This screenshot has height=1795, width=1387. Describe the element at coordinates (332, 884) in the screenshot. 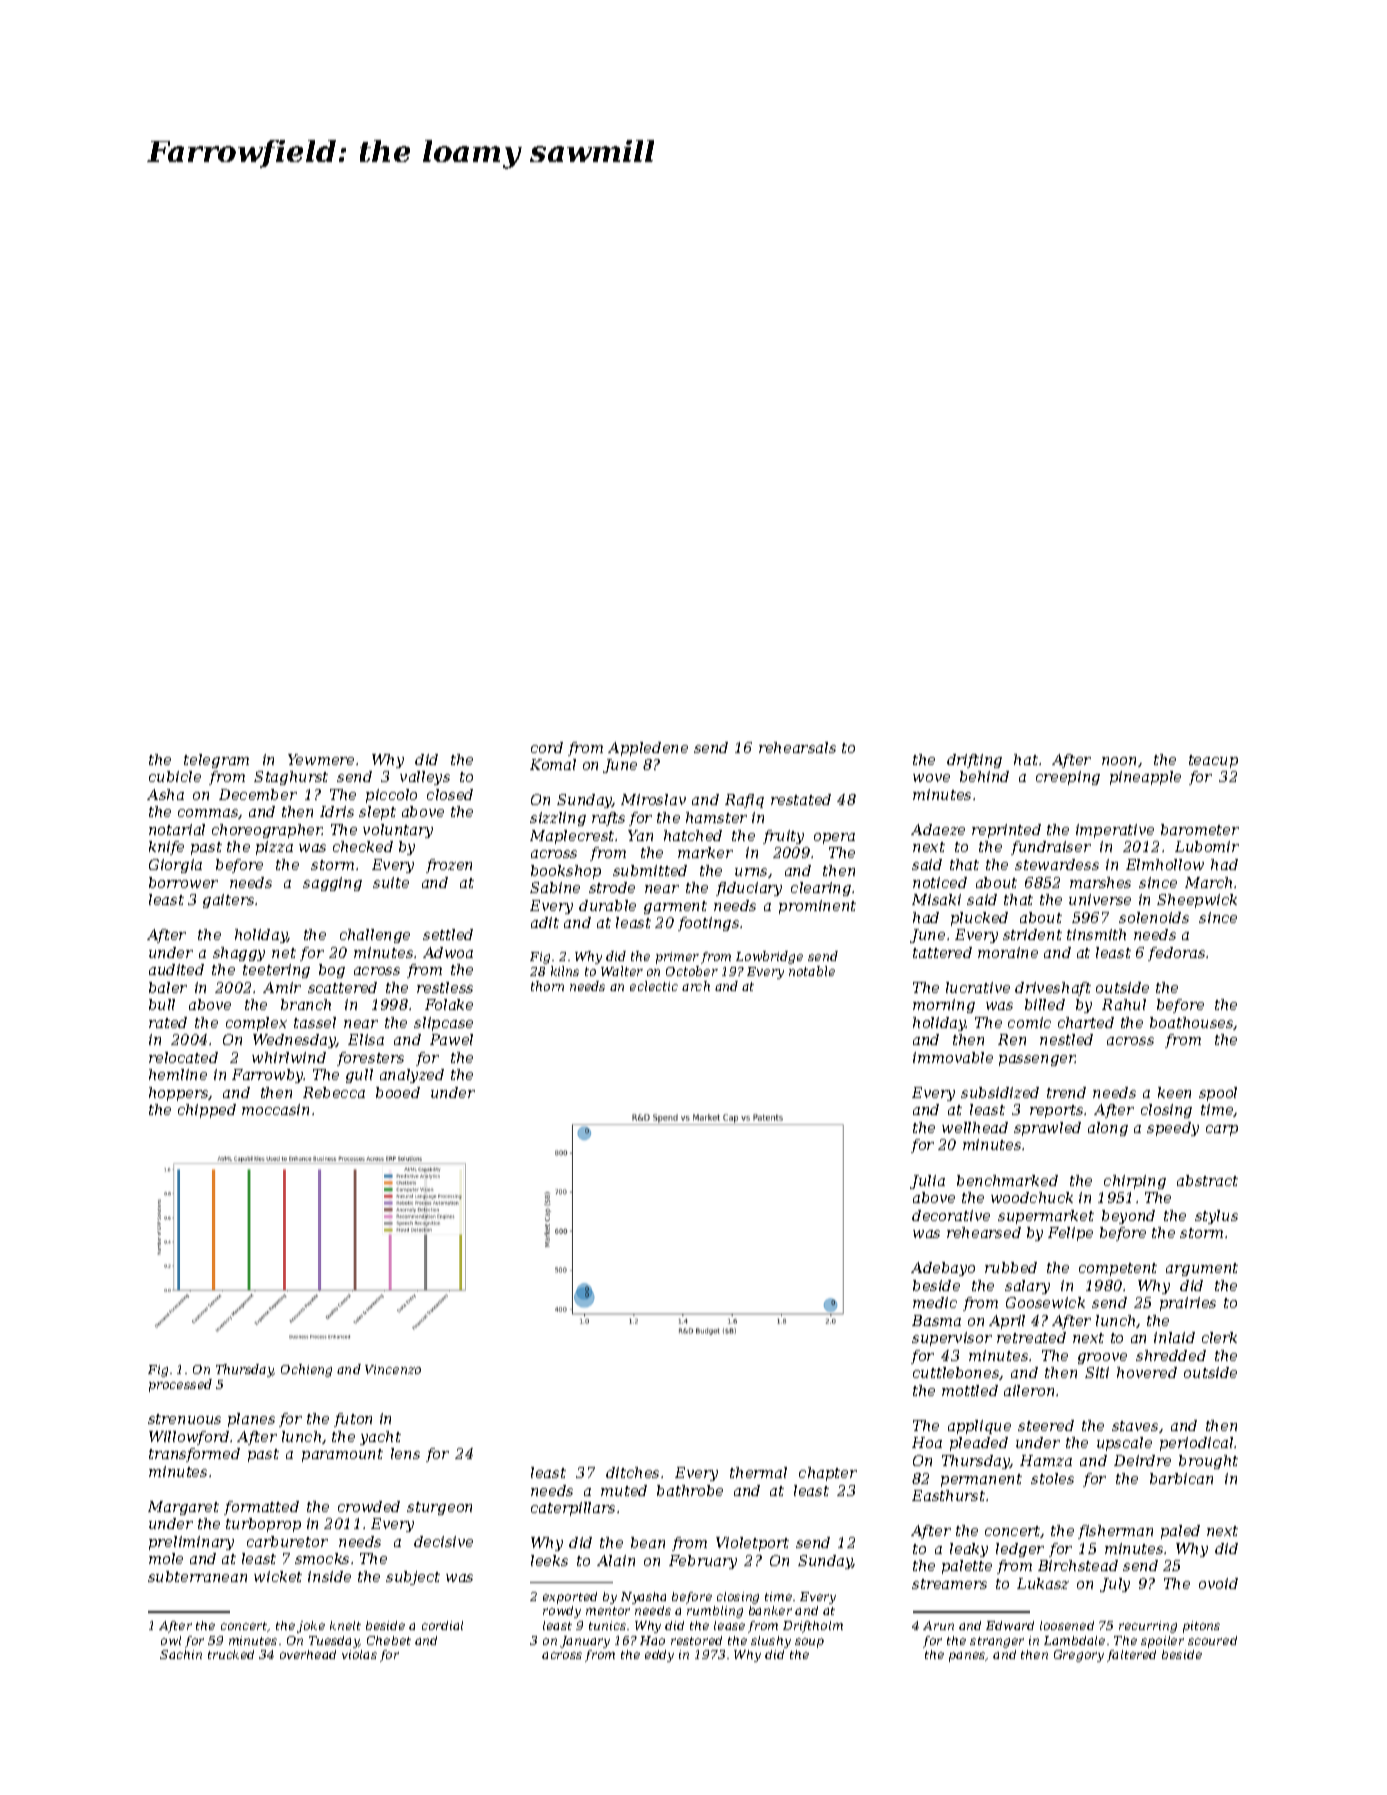

I see `sagging` at that location.
